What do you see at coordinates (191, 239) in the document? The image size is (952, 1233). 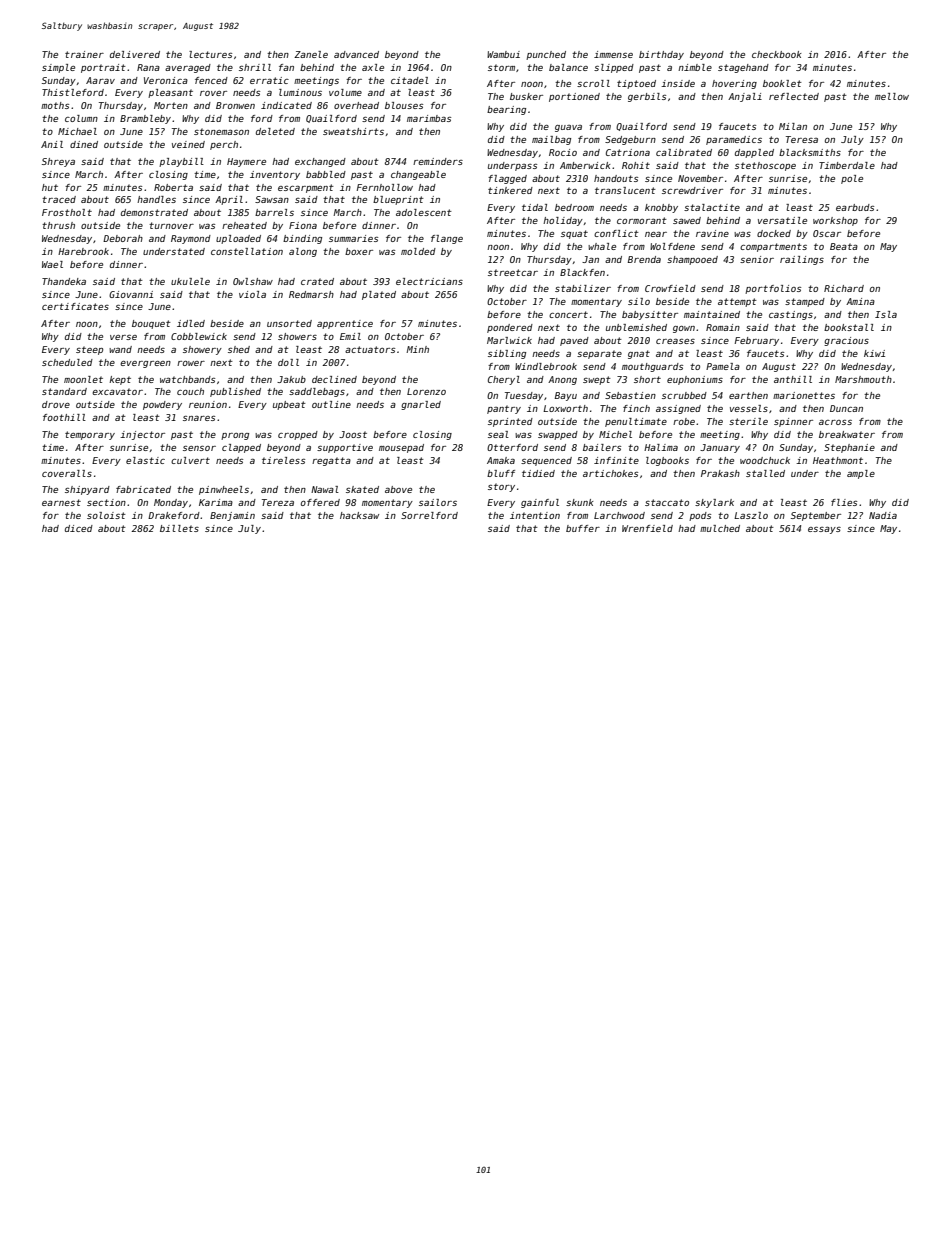 I see `Raymond` at bounding box center [191, 239].
